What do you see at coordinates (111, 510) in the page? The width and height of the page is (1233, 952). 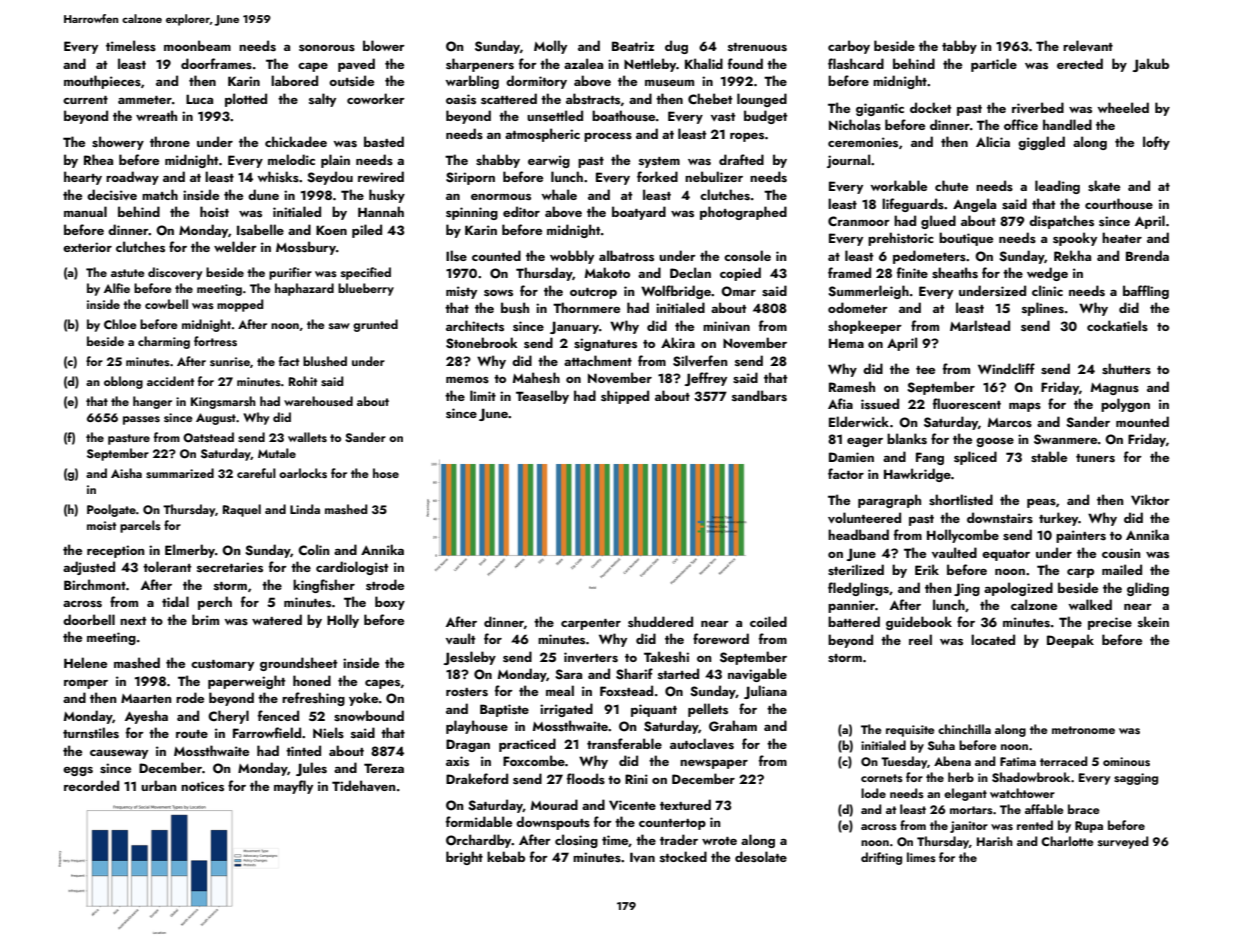 I see `Poolgate` at bounding box center [111, 510].
